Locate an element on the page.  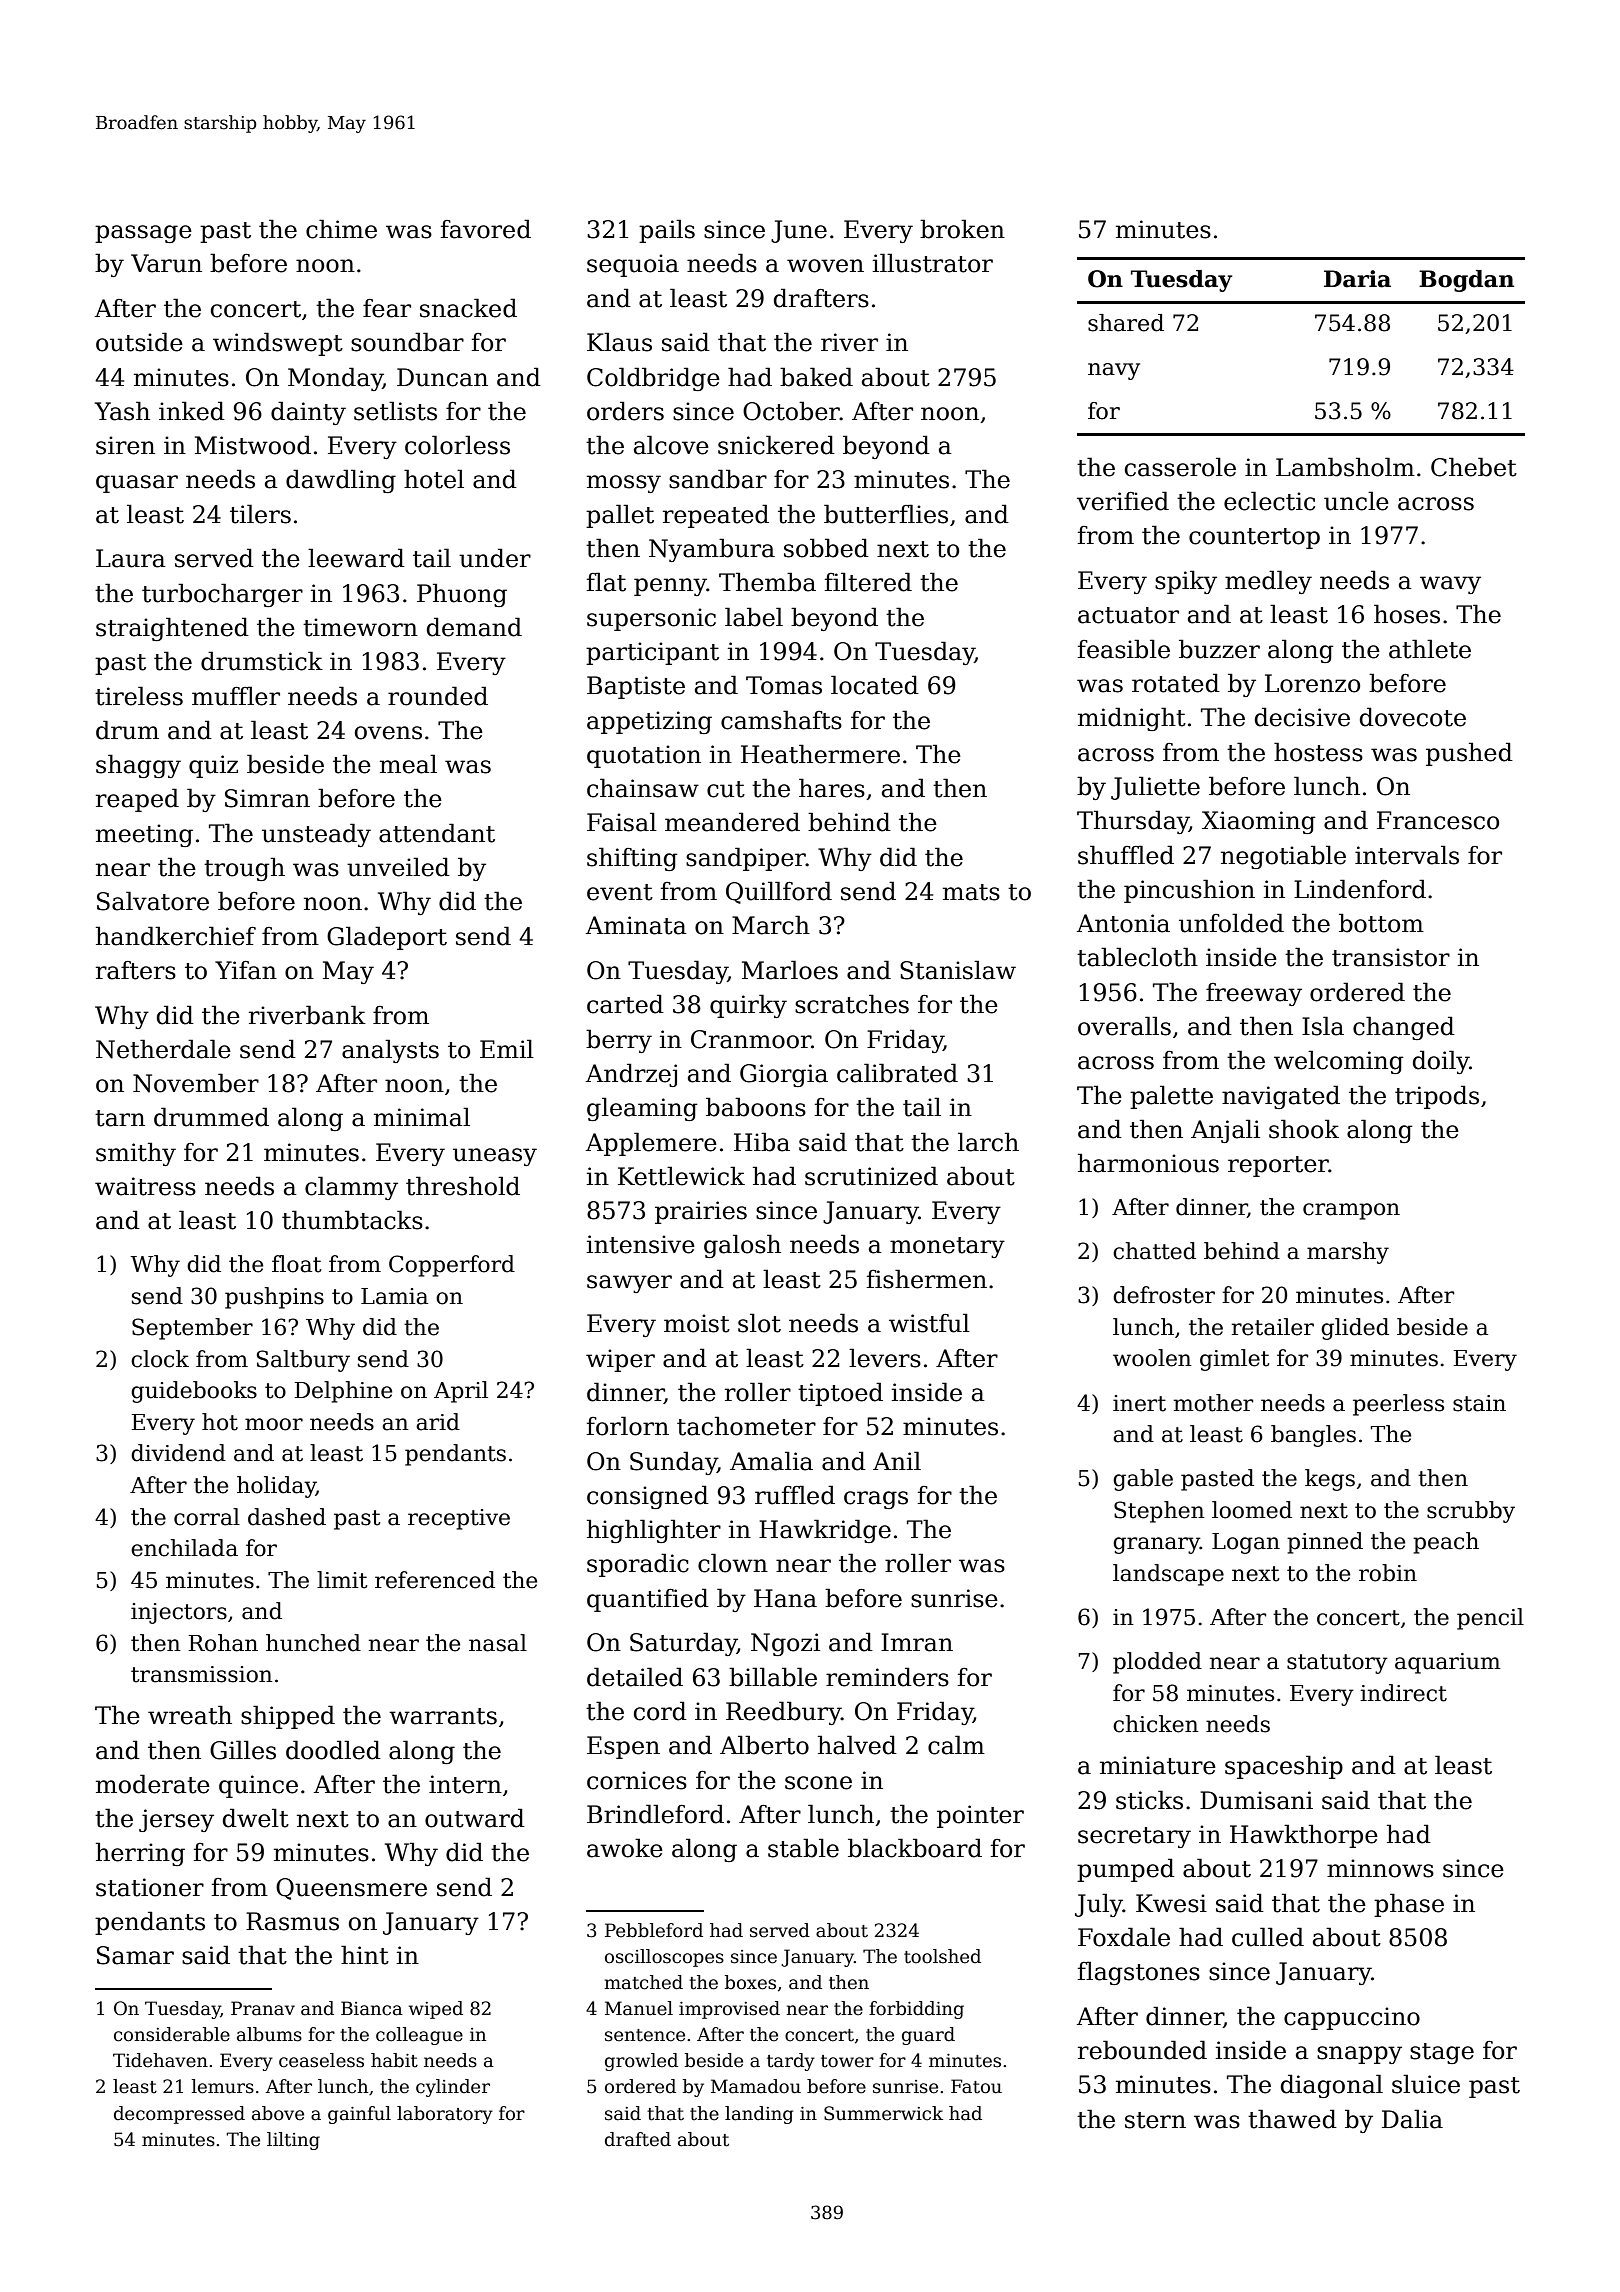
Kwesi is located at coordinates (1171, 1903).
